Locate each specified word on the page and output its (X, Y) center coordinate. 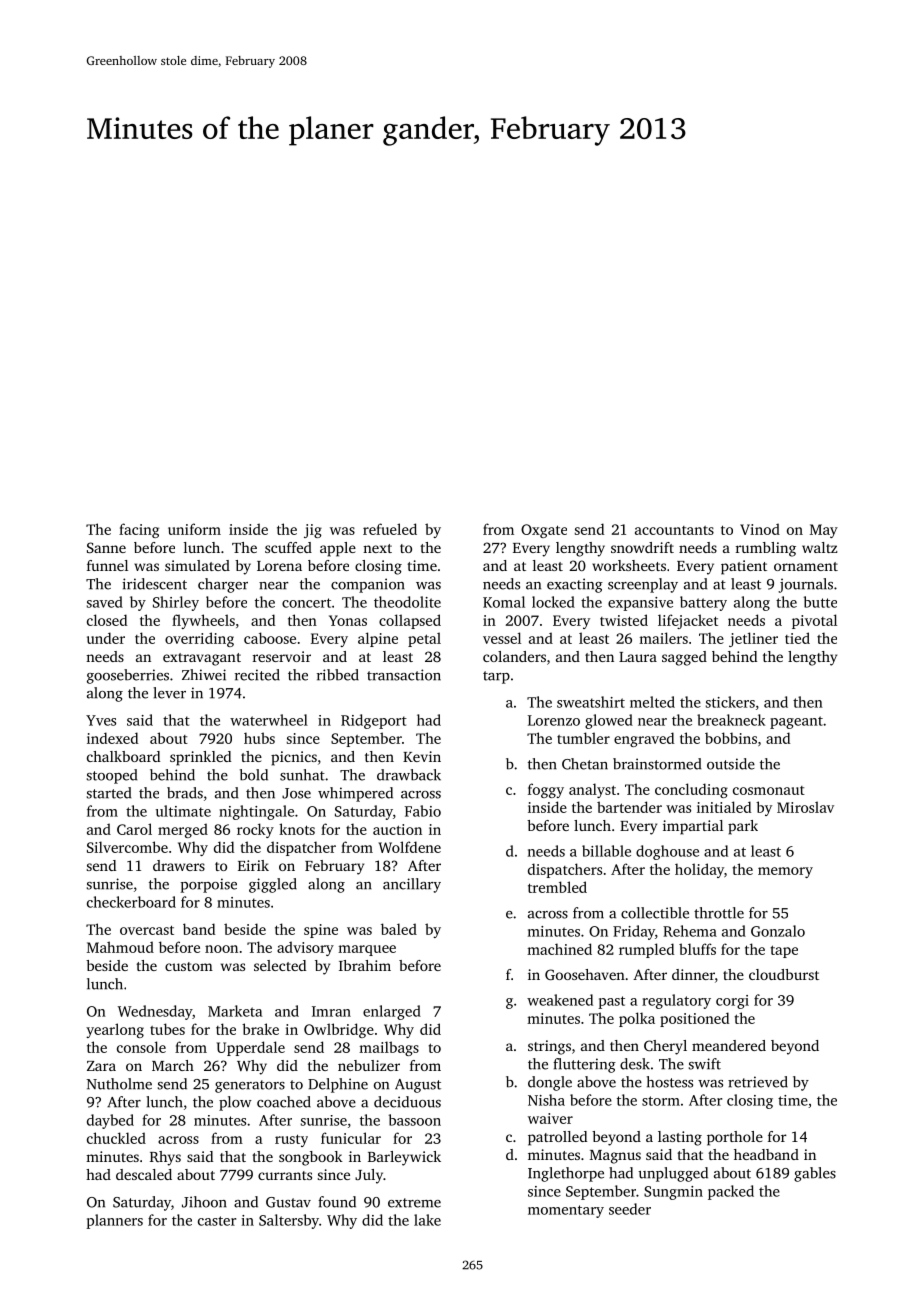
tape (784, 951)
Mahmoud (120, 947)
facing (139, 530)
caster (217, 1221)
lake (427, 1220)
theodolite (407, 602)
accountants (674, 530)
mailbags (389, 1048)
